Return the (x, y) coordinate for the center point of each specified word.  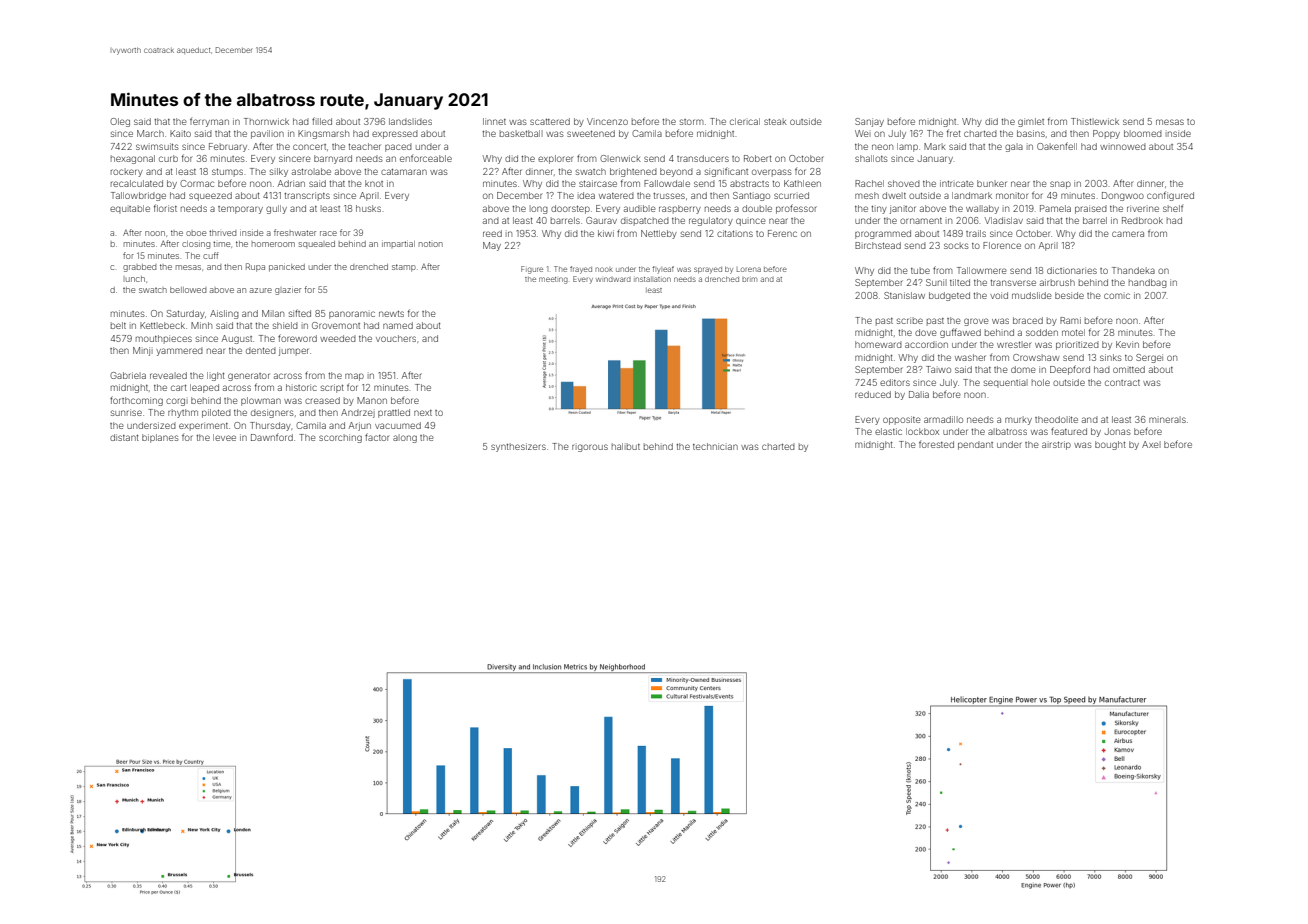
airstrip (1056, 445)
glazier (288, 291)
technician (715, 446)
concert (309, 147)
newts (391, 314)
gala (1014, 147)
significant (726, 172)
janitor (903, 209)
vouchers (396, 338)
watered (616, 195)
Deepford (1070, 370)
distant (124, 437)
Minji (143, 351)
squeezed (210, 196)
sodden (1042, 332)
